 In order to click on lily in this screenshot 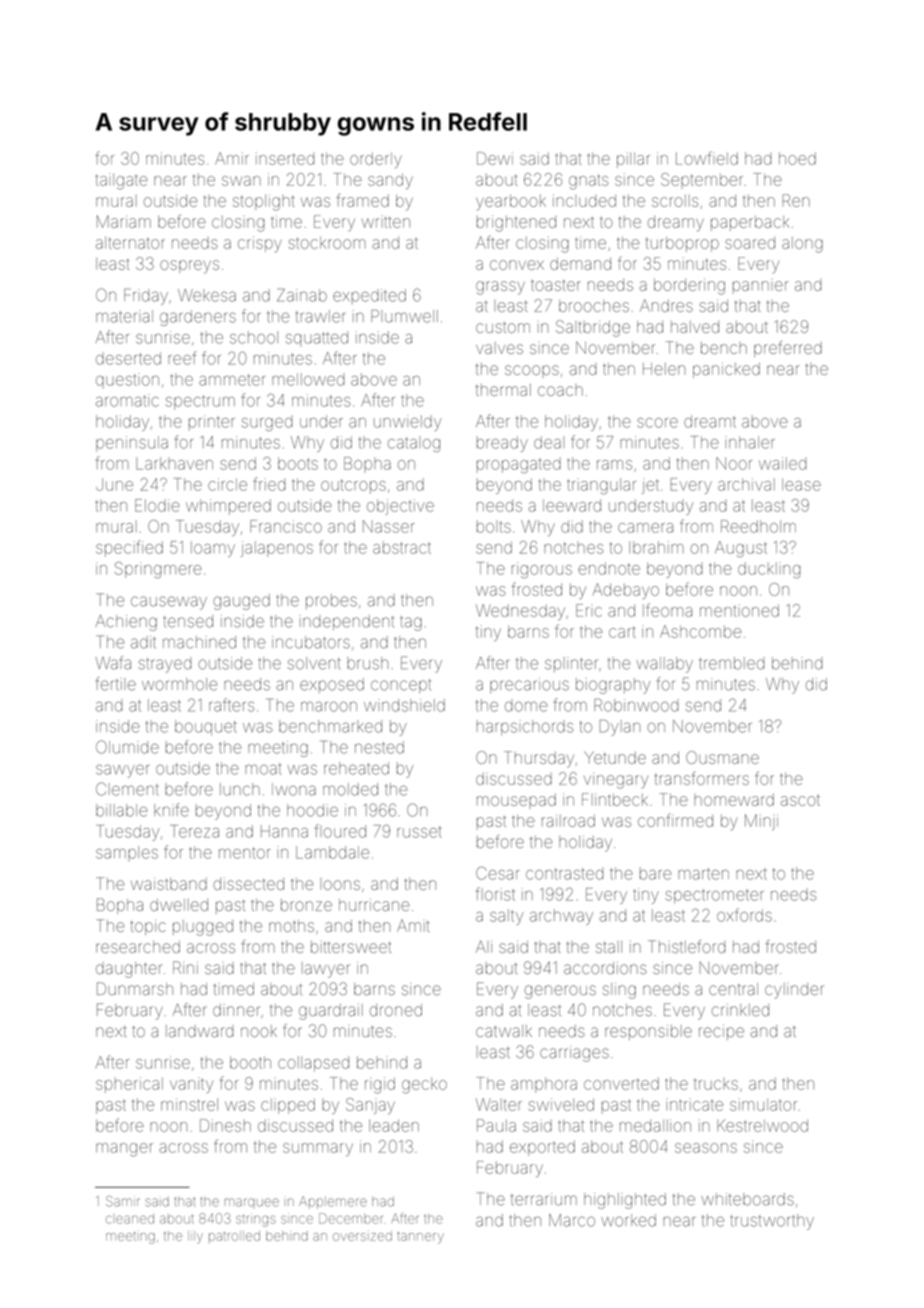, I will do `click(195, 1237)`.
